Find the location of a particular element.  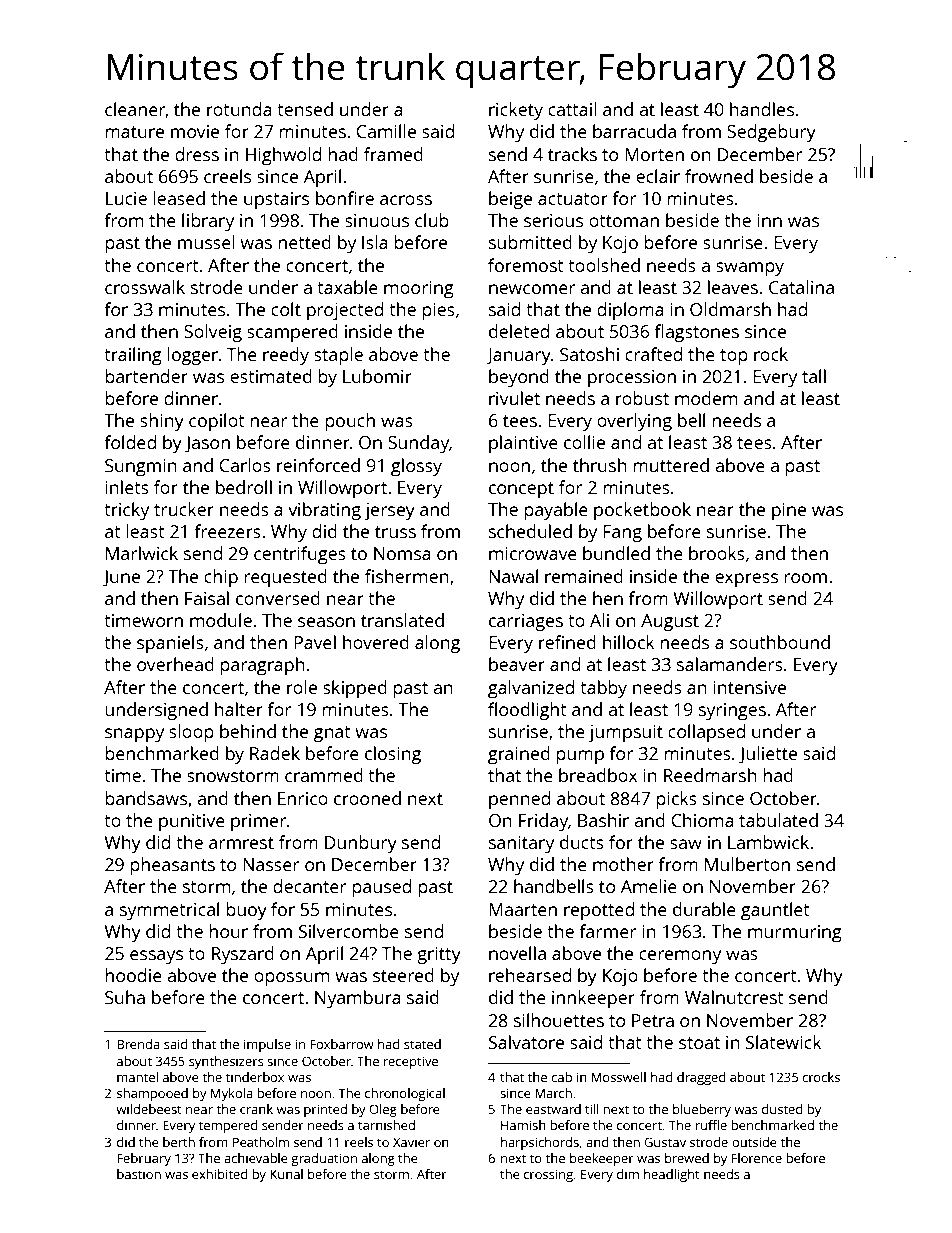

barracuda is located at coordinates (634, 131).
